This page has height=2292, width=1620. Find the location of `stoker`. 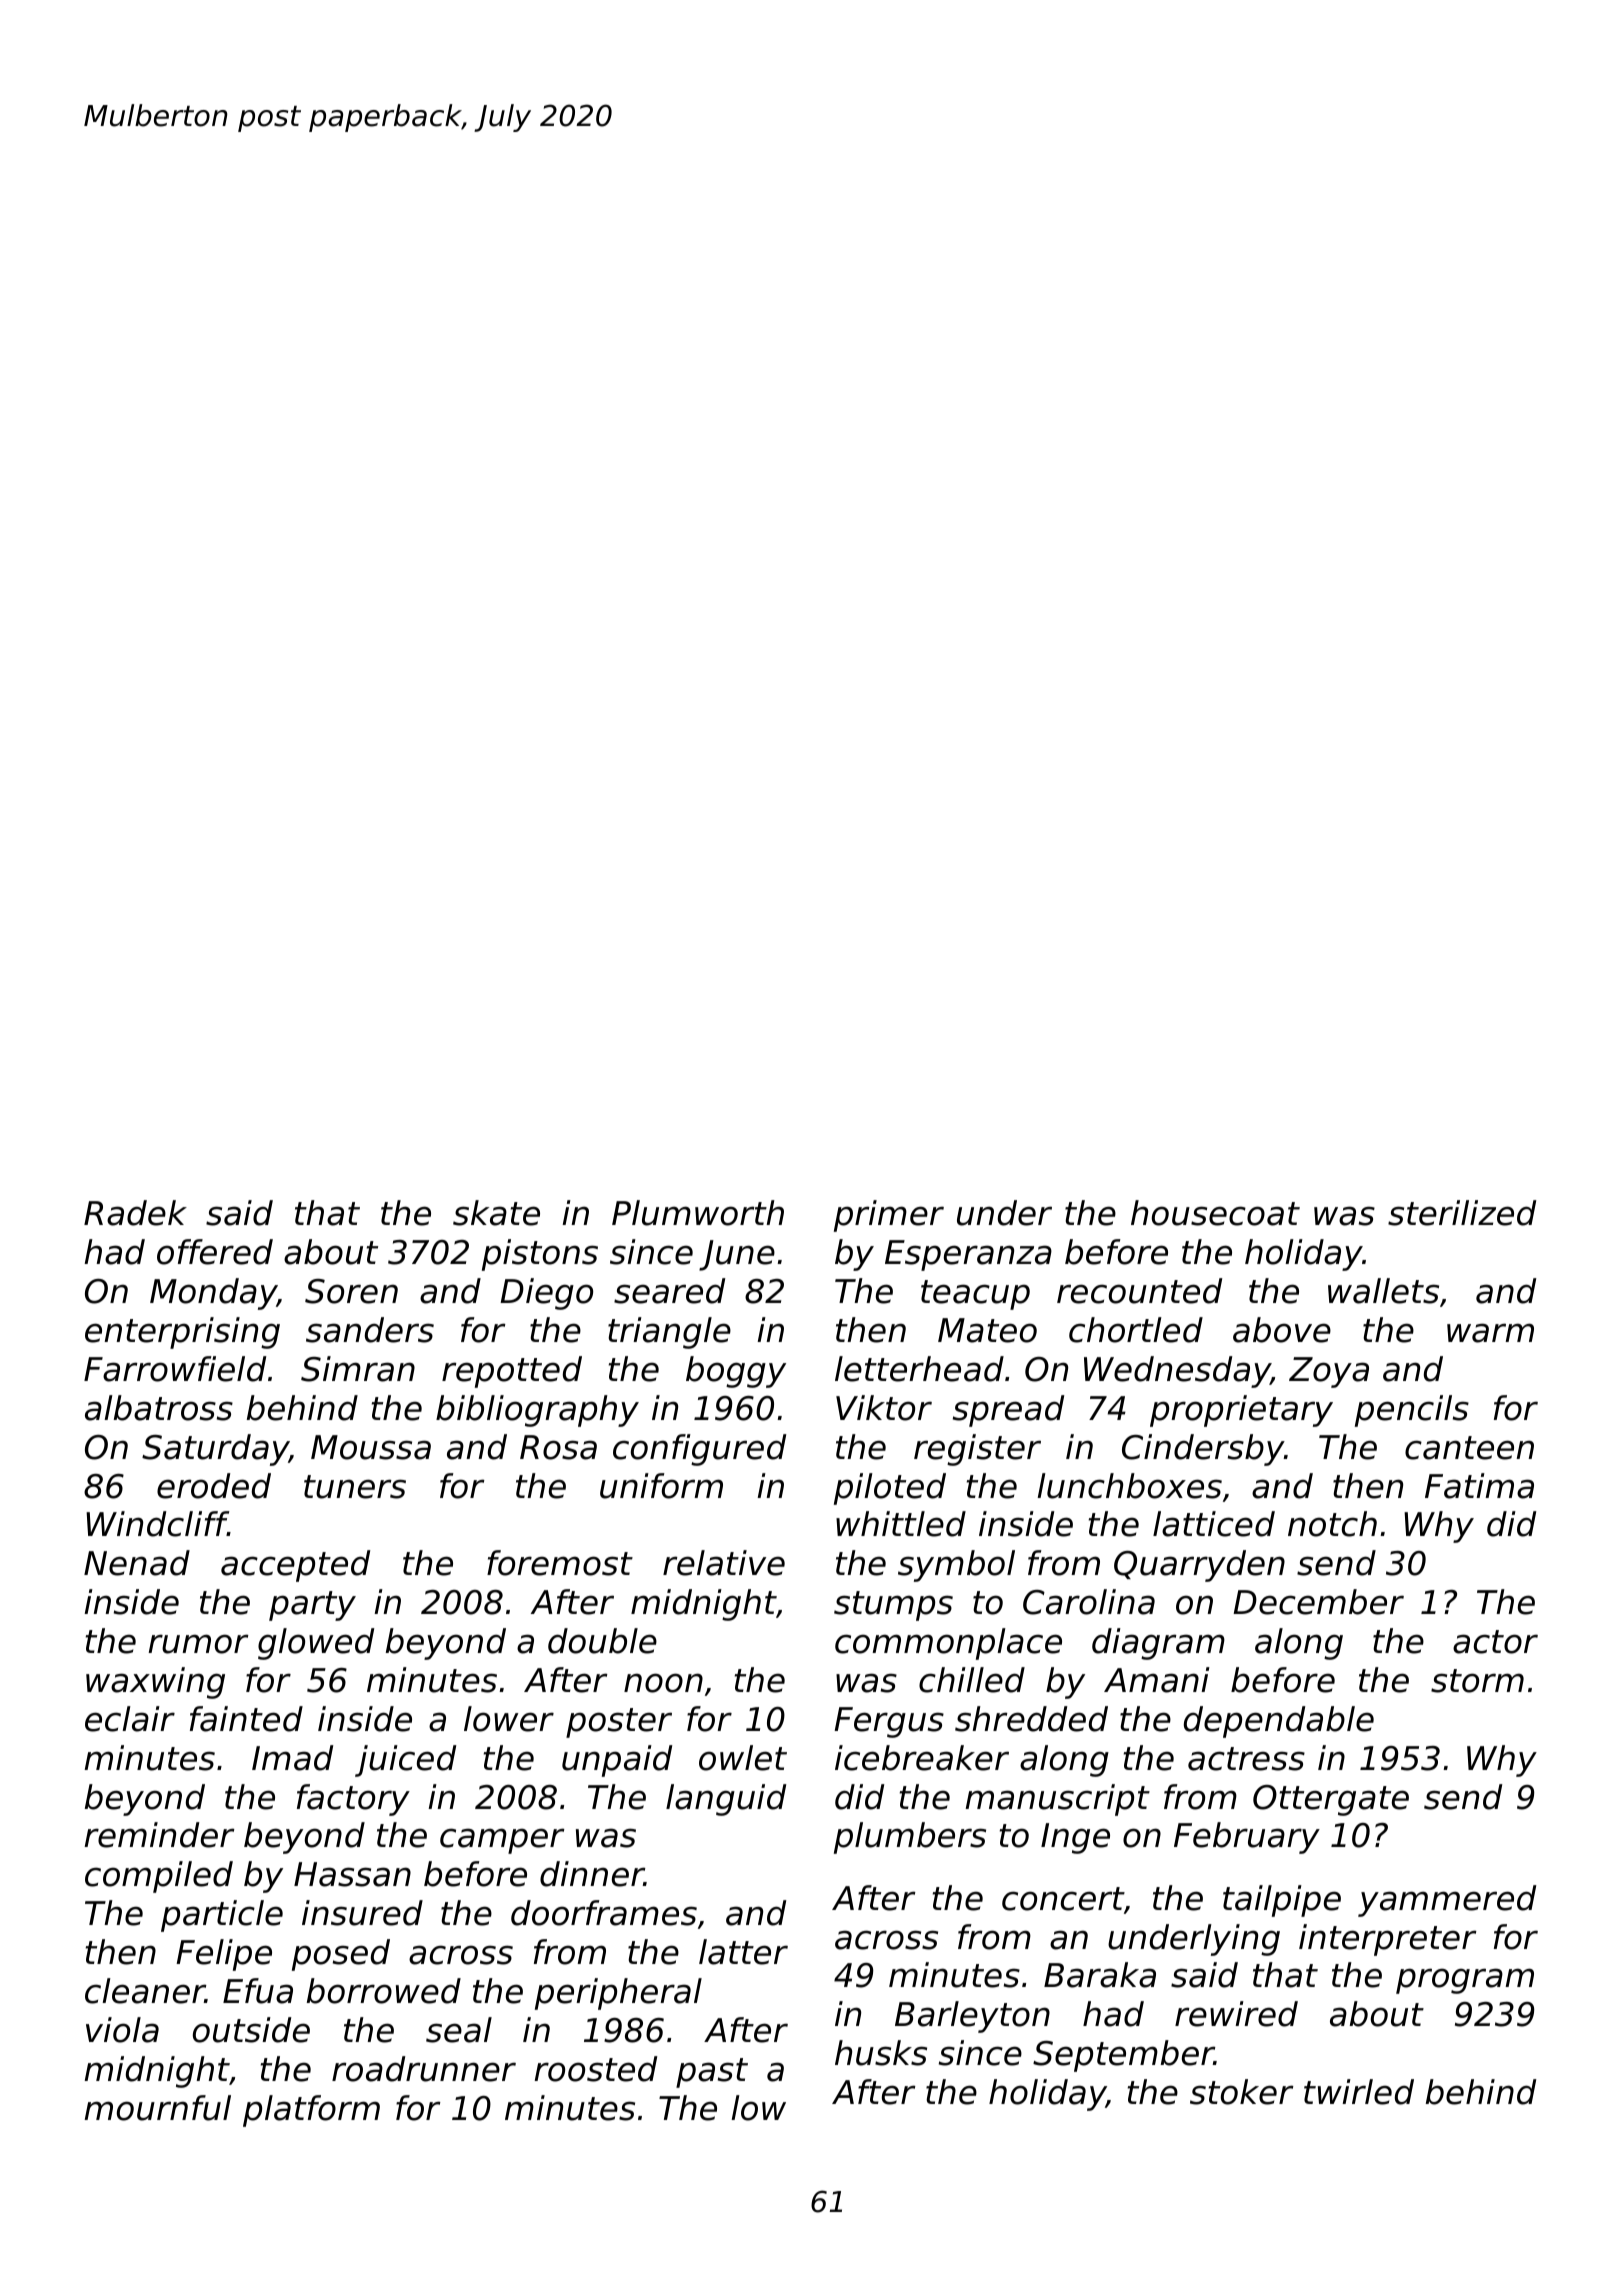

stoker is located at coordinates (1242, 2092).
